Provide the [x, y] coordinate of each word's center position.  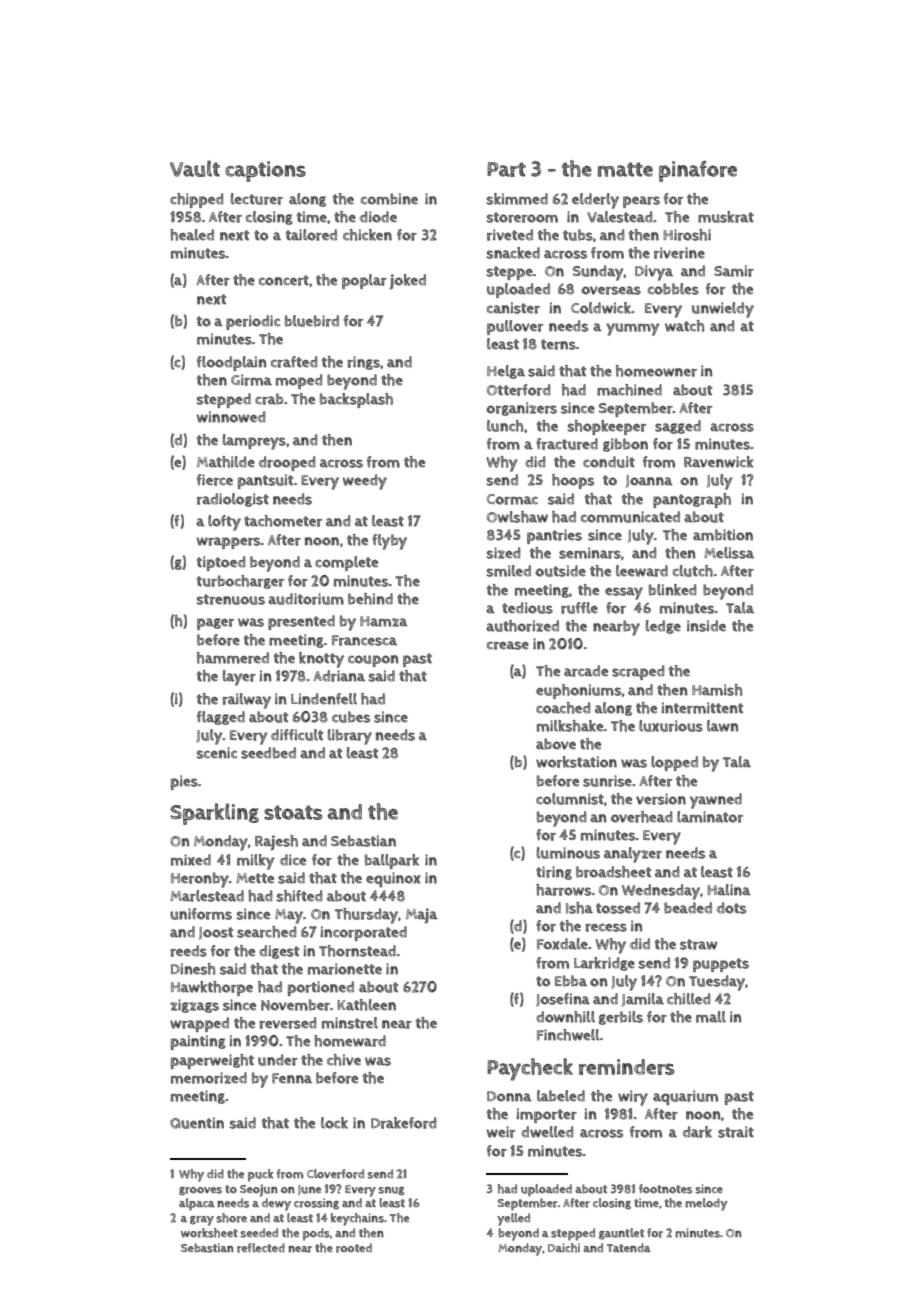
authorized [522, 626]
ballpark [392, 861]
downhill [565, 1017]
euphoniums [579, 691]
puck [261, 1175]
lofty [224, 523]
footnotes [665, 1189]
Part [506, 169]
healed [192, 235]
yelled [513, 1219]
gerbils [621, 1018]
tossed [618, 908]
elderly [595, 201]
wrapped [199, 1024]
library [350, 737]
